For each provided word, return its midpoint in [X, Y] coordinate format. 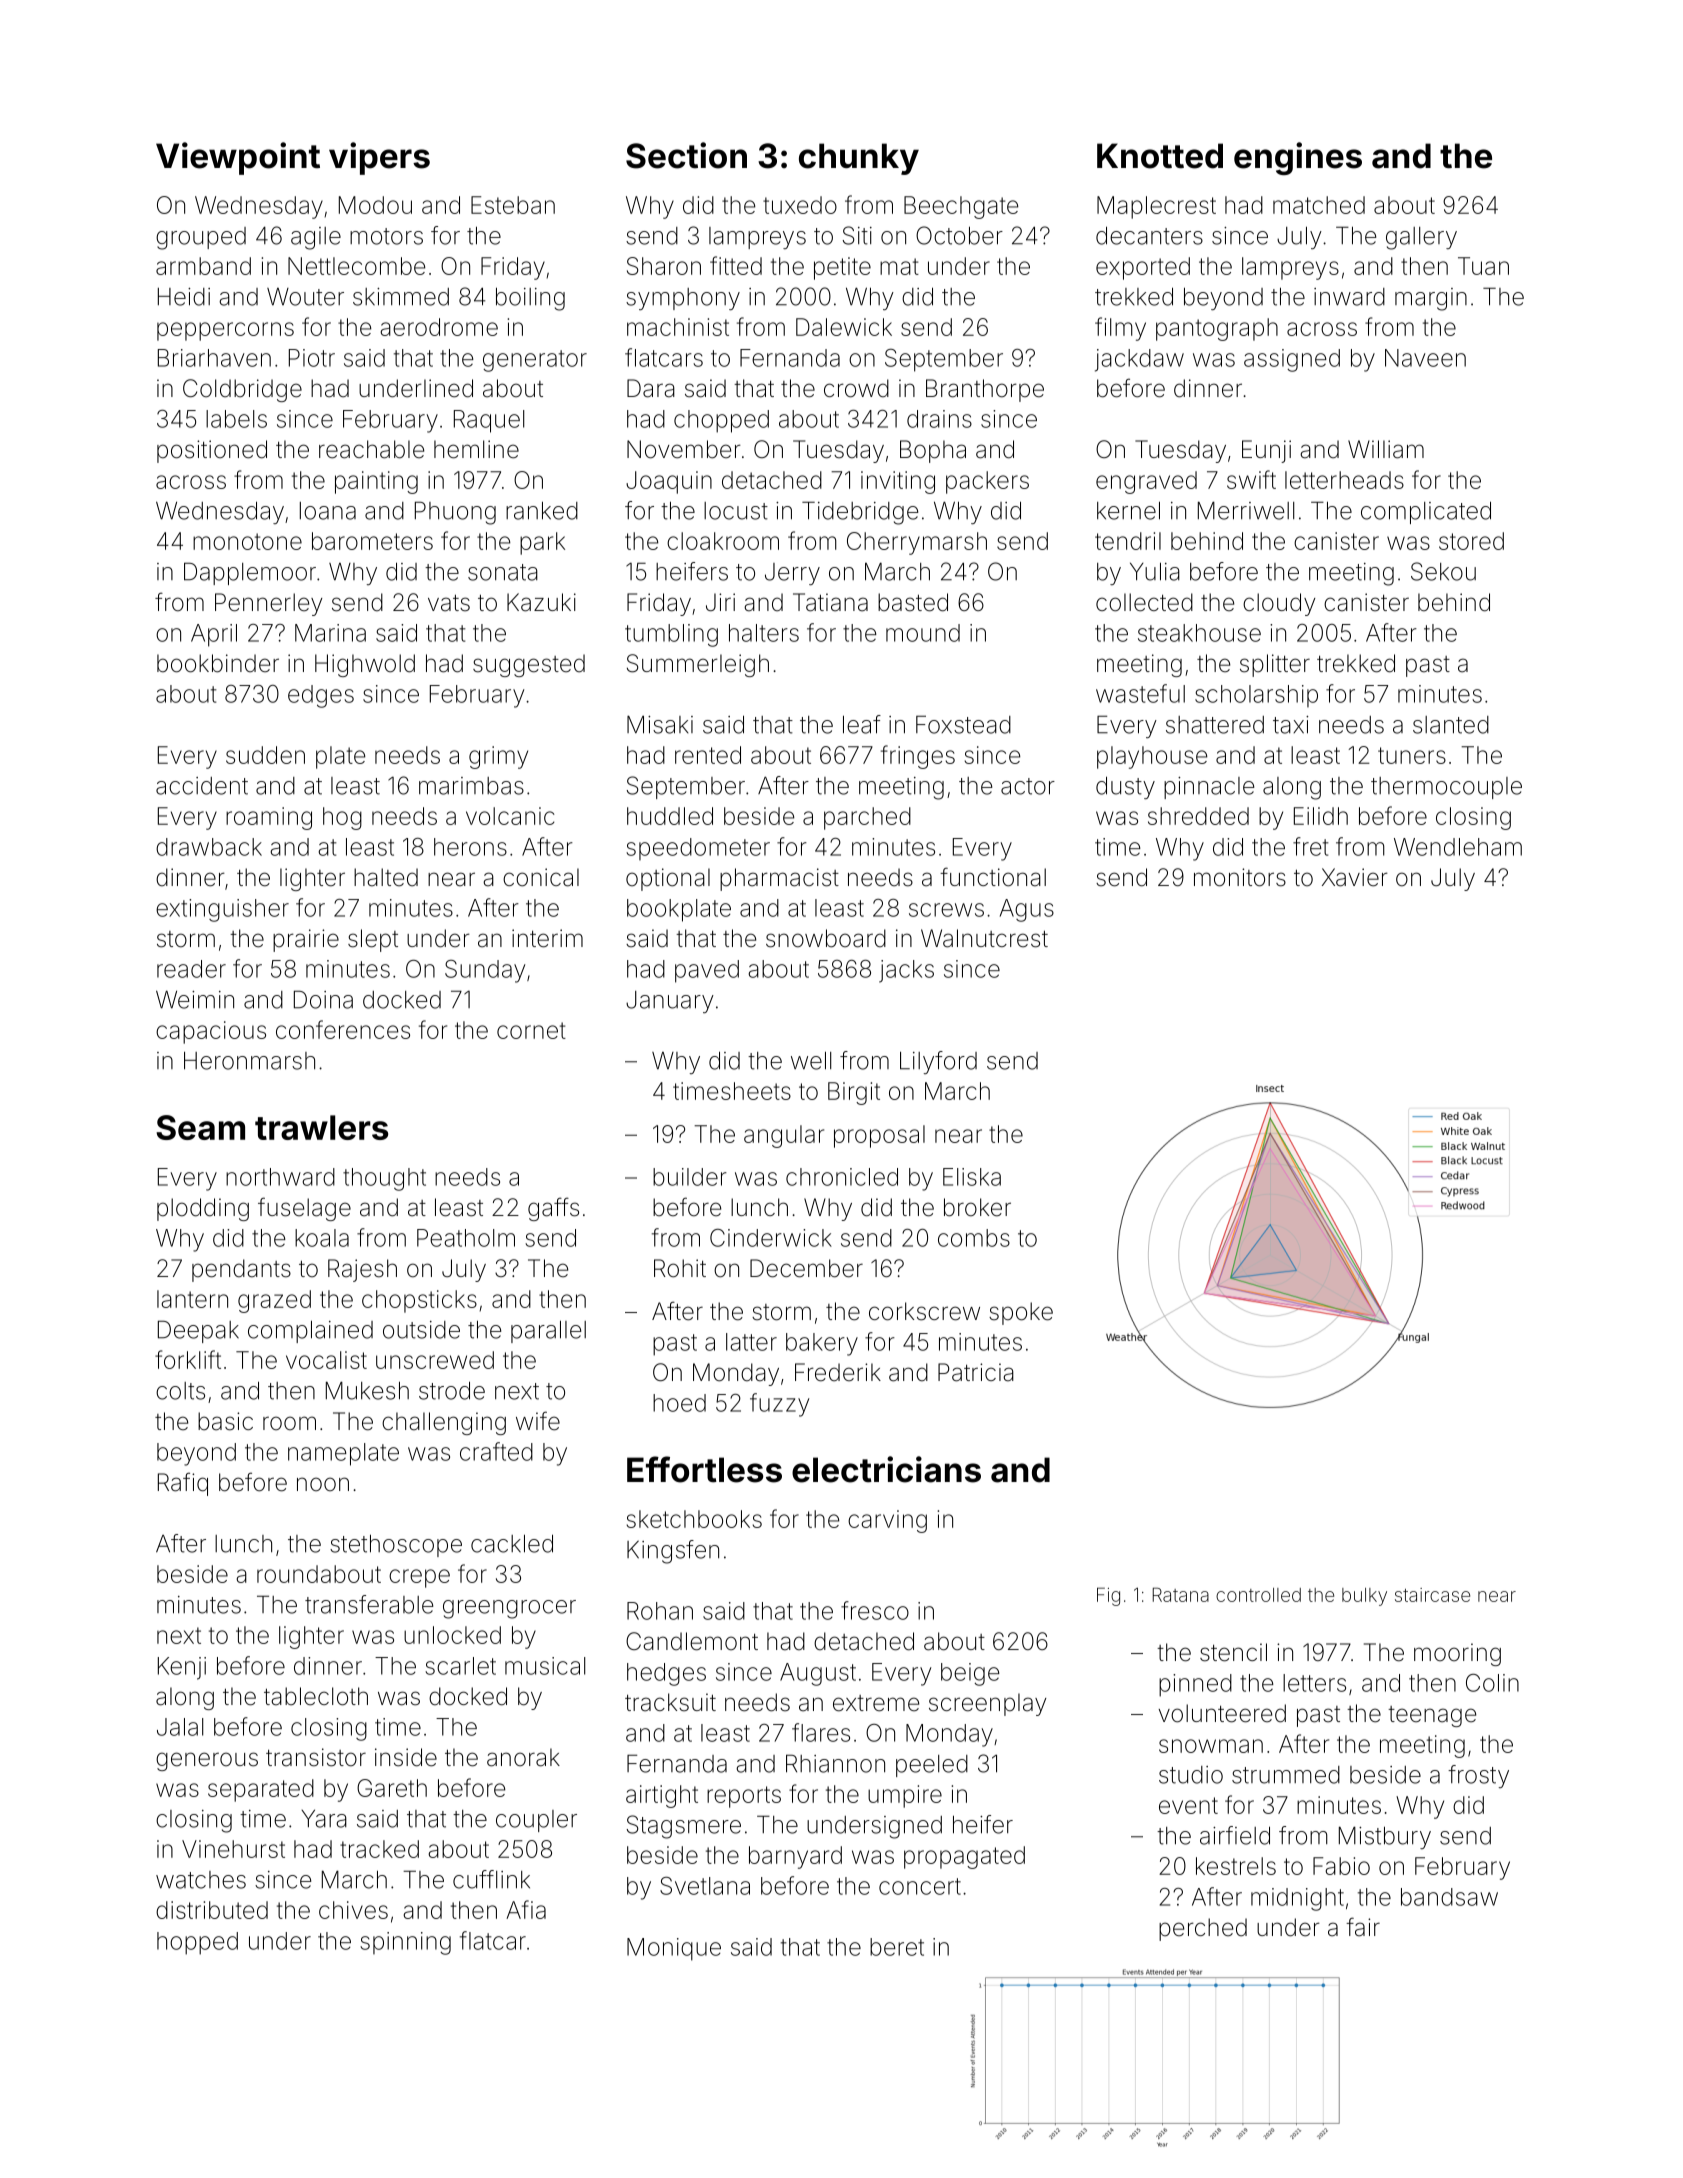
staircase [1432, 1595]
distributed [212, 1910]
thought [384, 1179]
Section [686, 155]
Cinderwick [771, 1238]
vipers [379, 158]
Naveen [1425, 358]
